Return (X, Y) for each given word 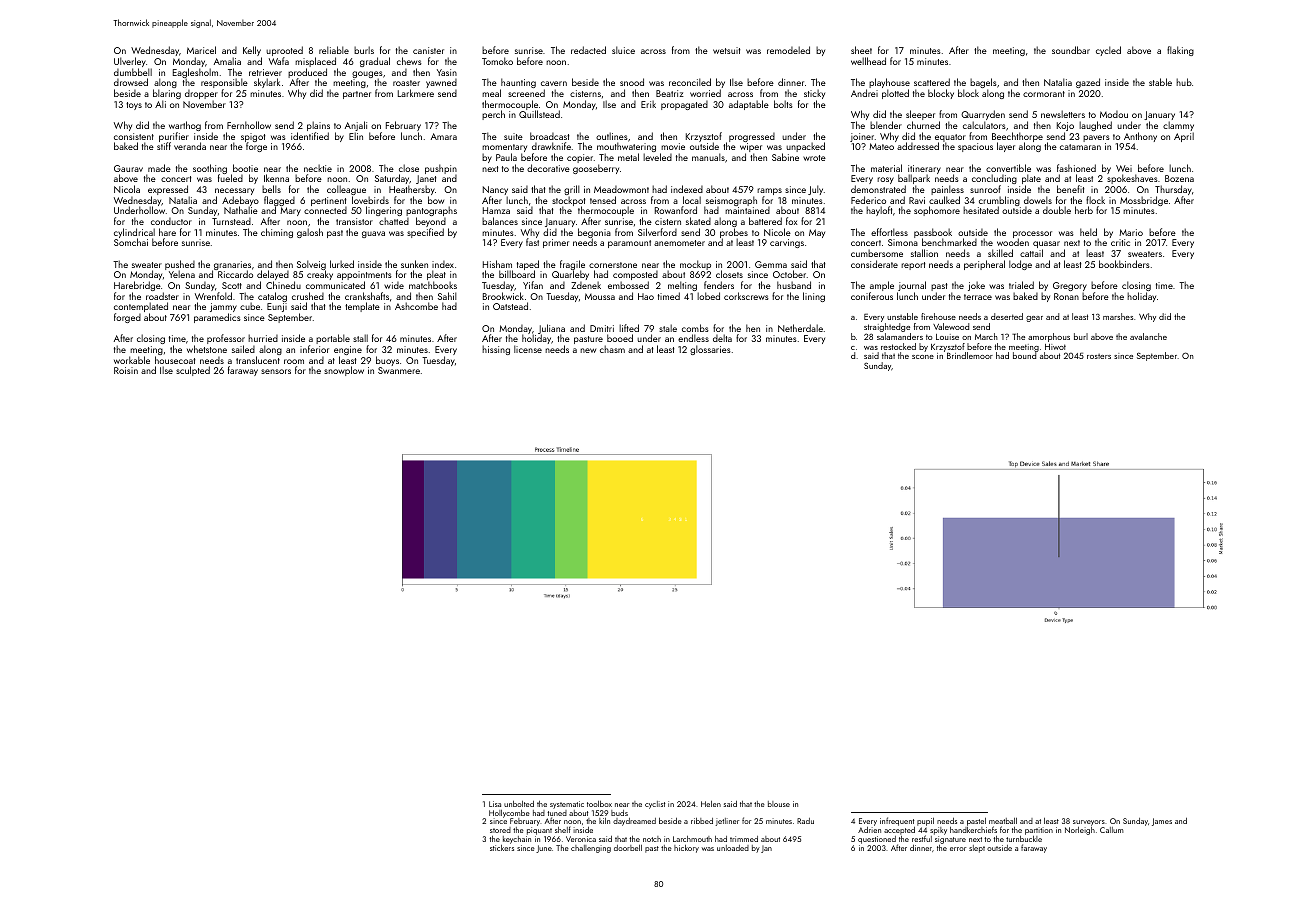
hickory (686, 849)
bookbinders (1124, 264)
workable (132, 360)
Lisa (495, 804)
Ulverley (130, 62)
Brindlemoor (970, 356)
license (528, 349)
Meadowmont (621, 189)
